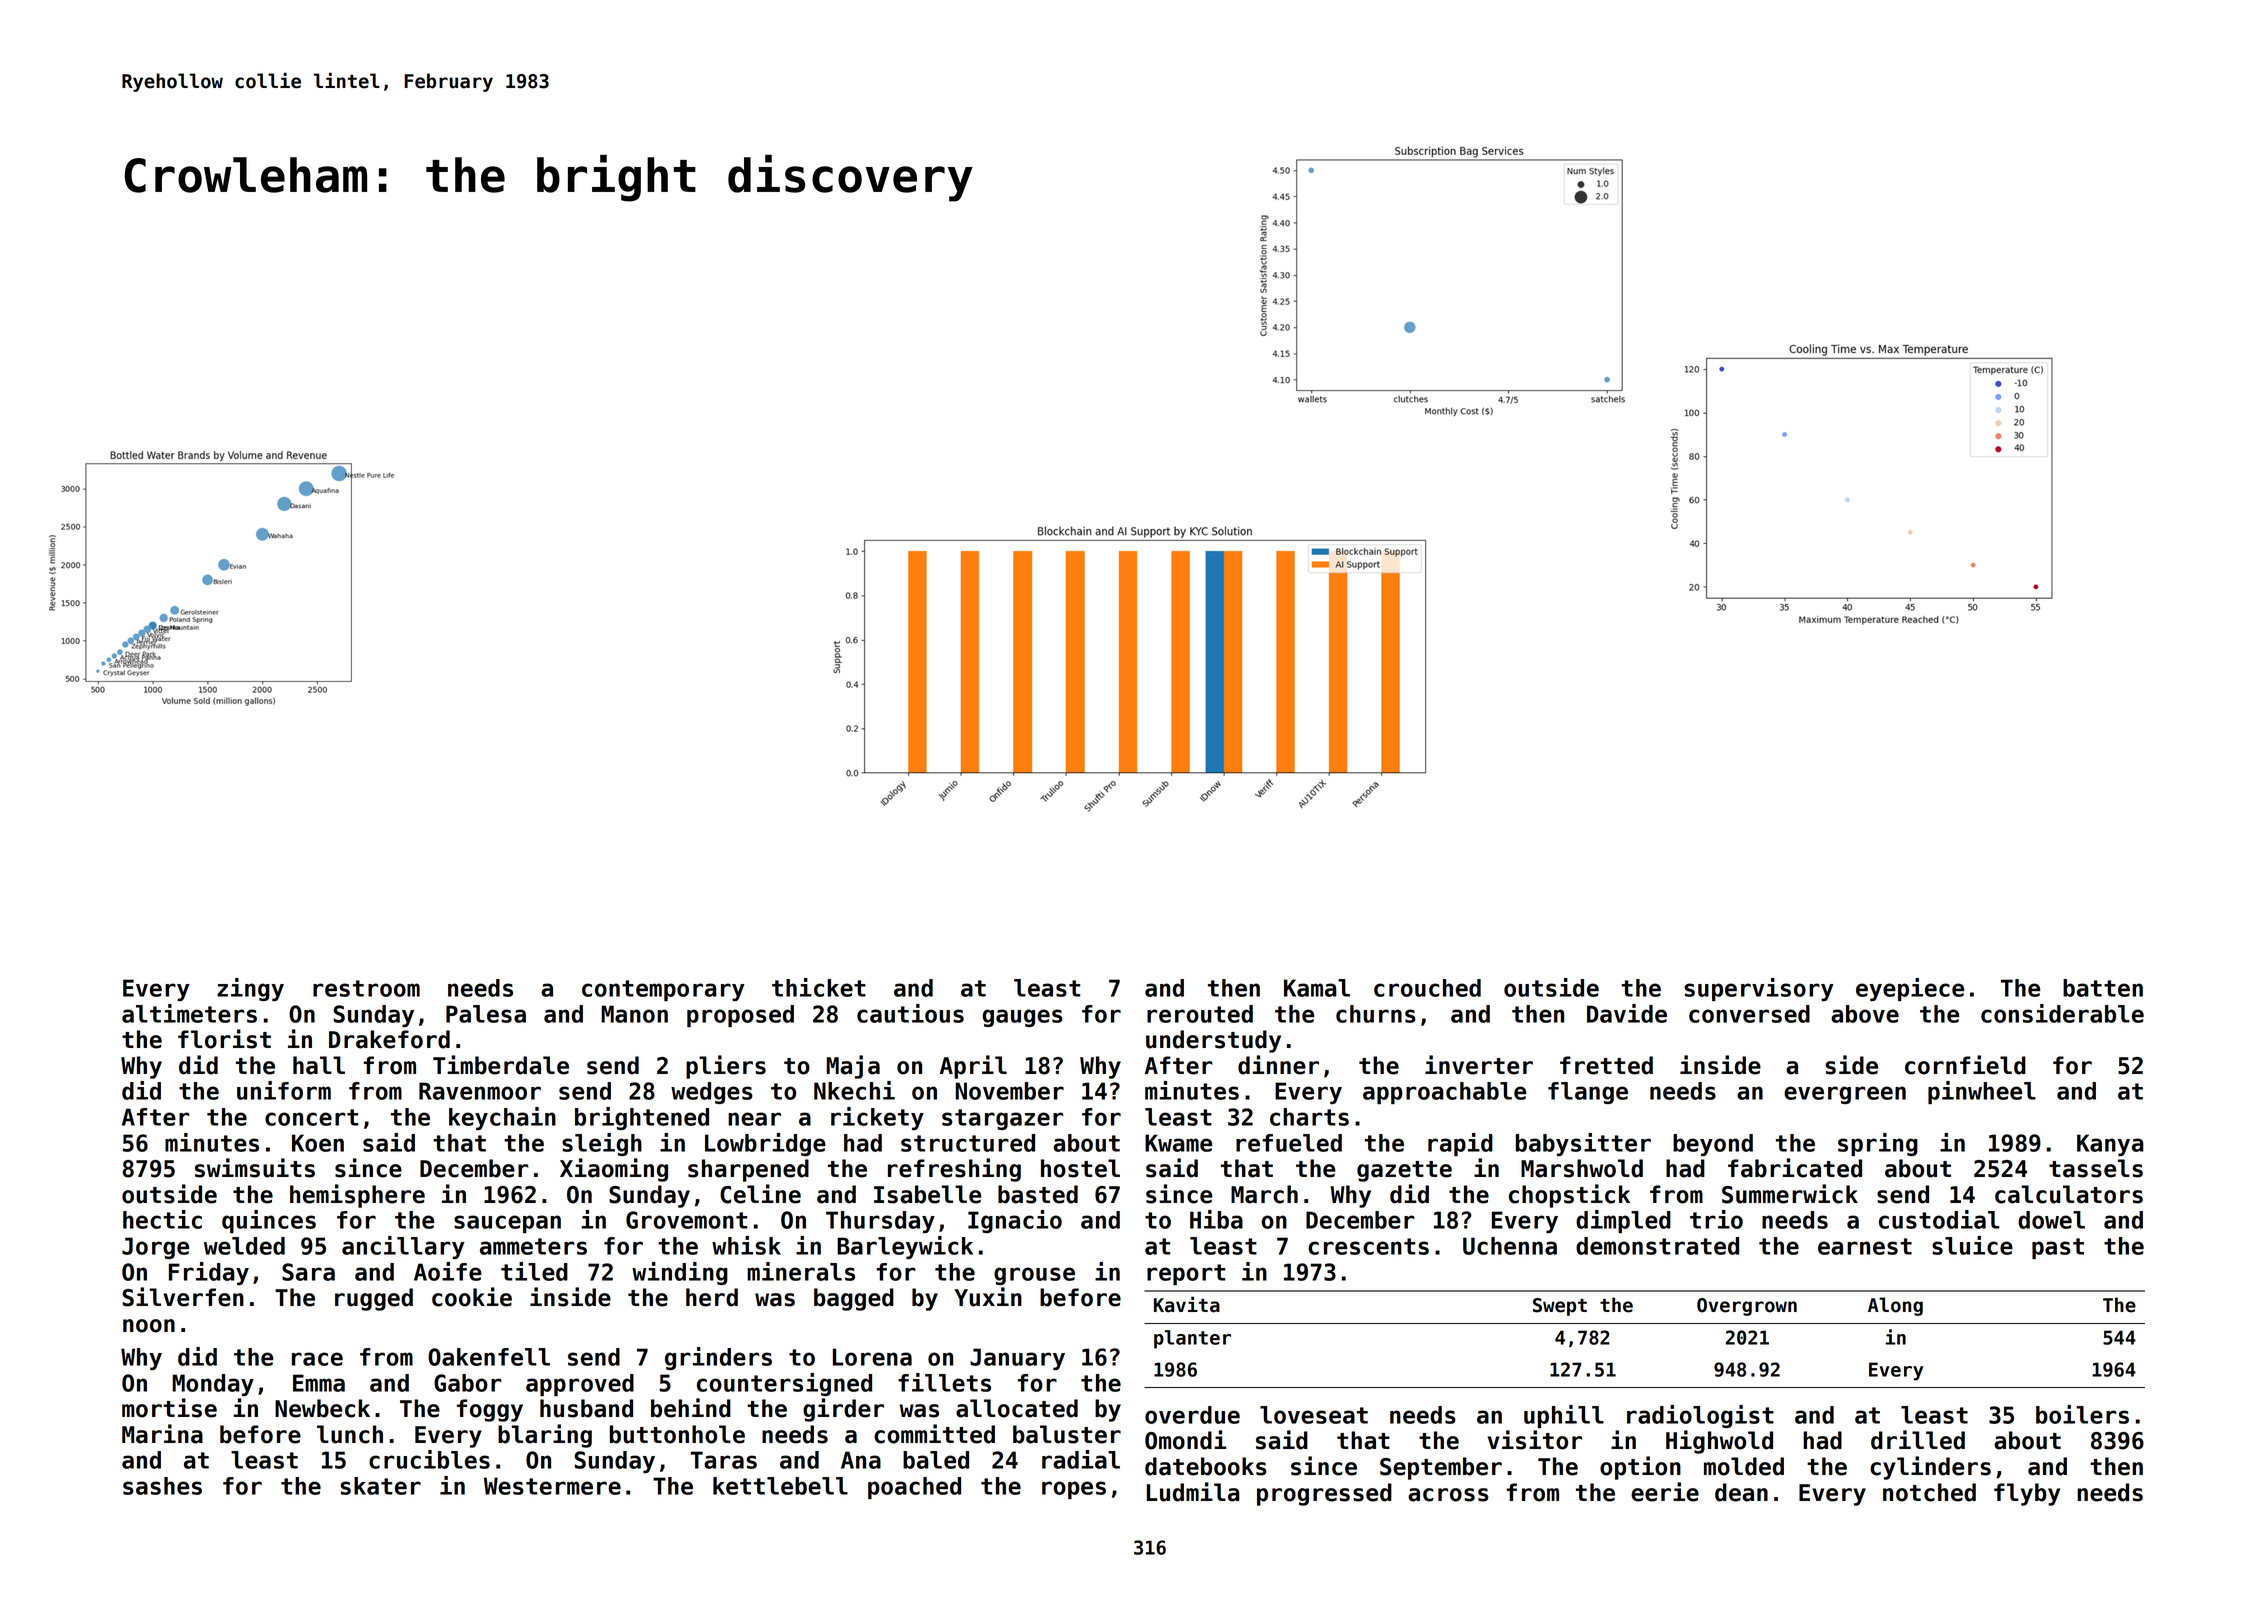 The image size is (2266, 1602). What do you see at coordinates (1918, 1440) in the screenshot?
I see `drilled` at bounding box center [1918, 1440].
